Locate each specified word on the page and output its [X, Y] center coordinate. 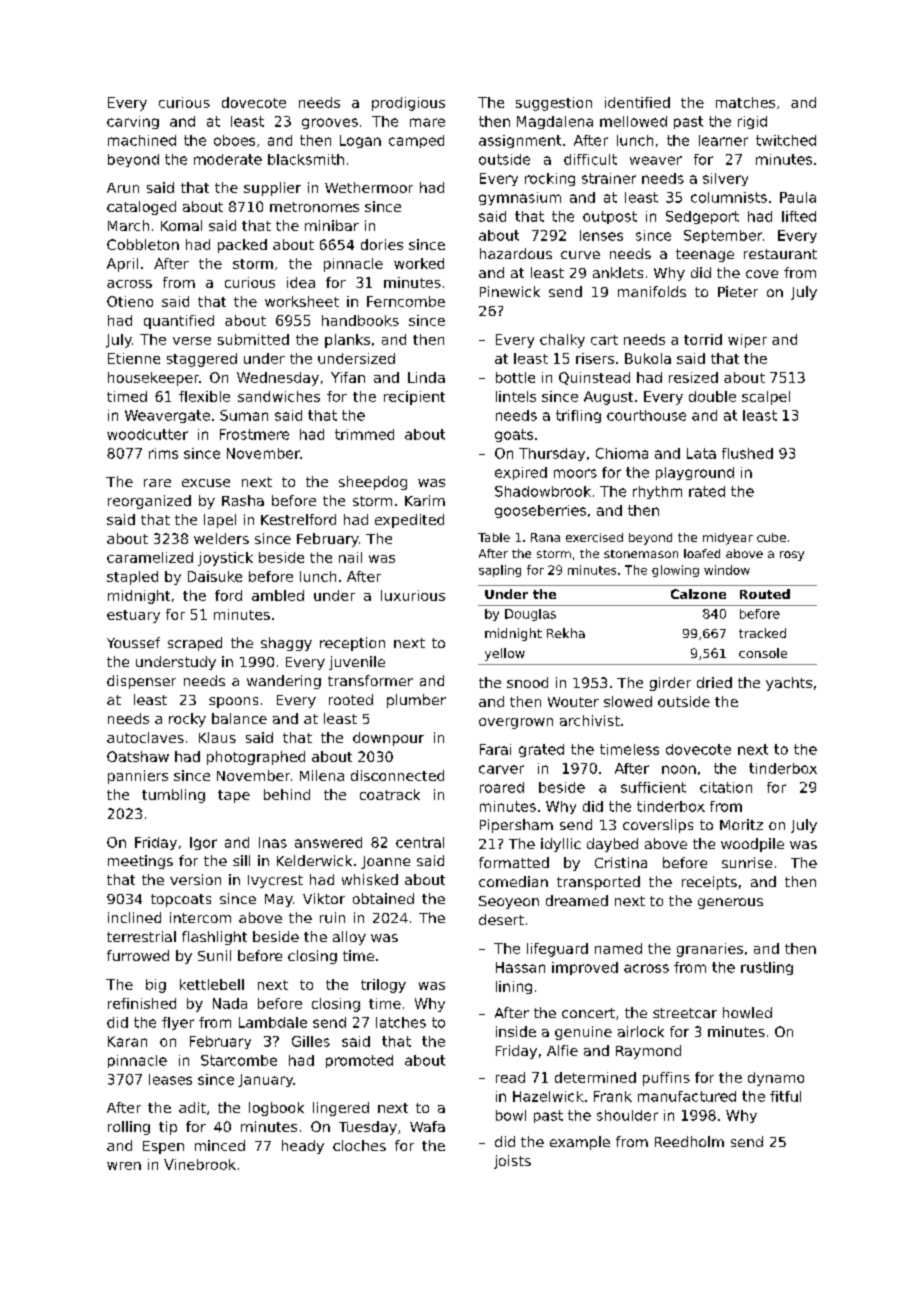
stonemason [641, 554]
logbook [276, 1109]
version [195, 879]
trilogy [383, 986]
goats [514, 435]
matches [745, 102]
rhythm [657, 492]
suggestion [554, 104]
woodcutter [147, 434]
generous [730, 903]
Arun [123, 188]
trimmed [364, 434]
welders [221, 538]
